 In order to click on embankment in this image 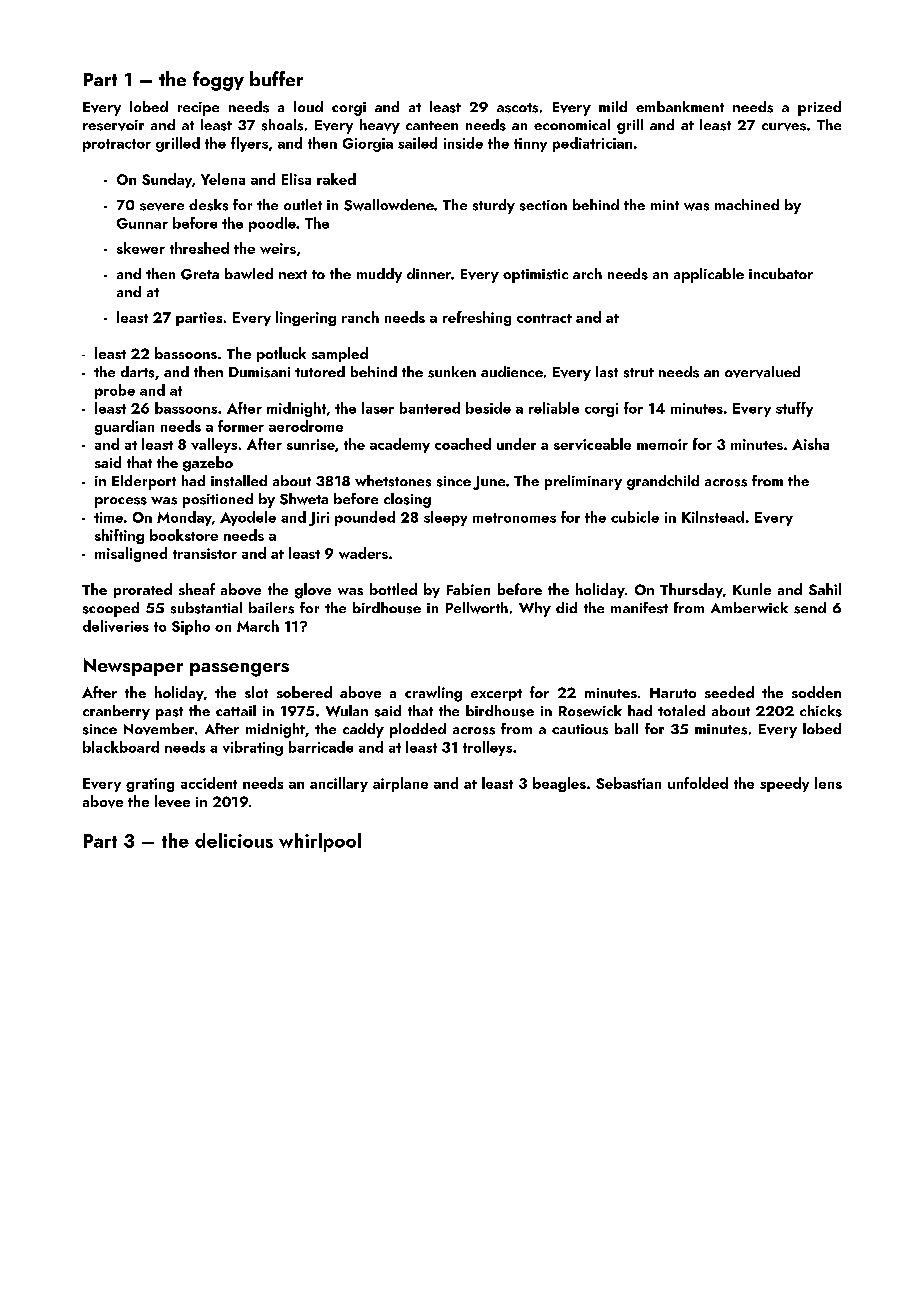, I will do `click(680, 106)`.
